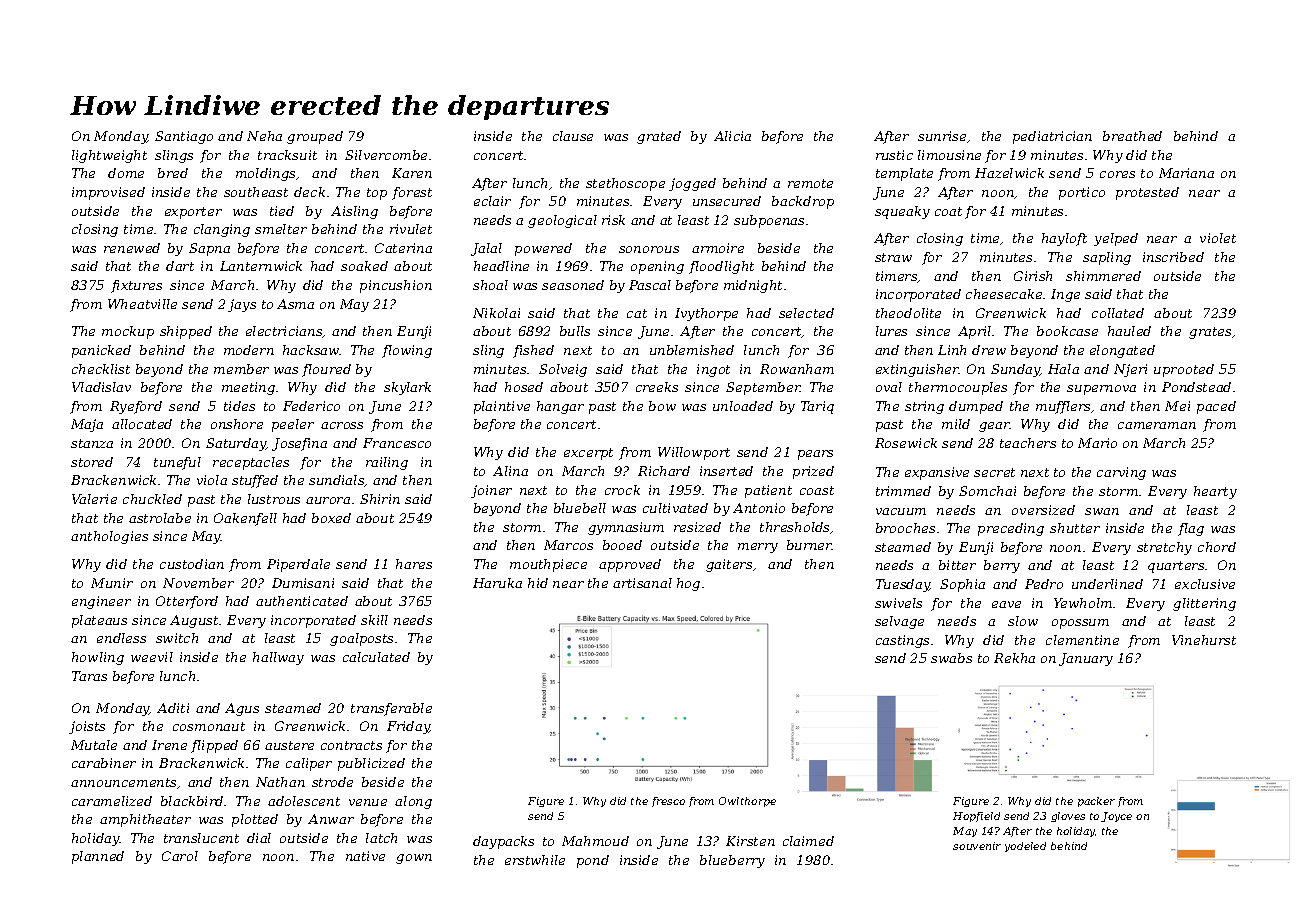  Describe the element at coordinates (368, 802) in the screenshot. I see `venue` at that location.
